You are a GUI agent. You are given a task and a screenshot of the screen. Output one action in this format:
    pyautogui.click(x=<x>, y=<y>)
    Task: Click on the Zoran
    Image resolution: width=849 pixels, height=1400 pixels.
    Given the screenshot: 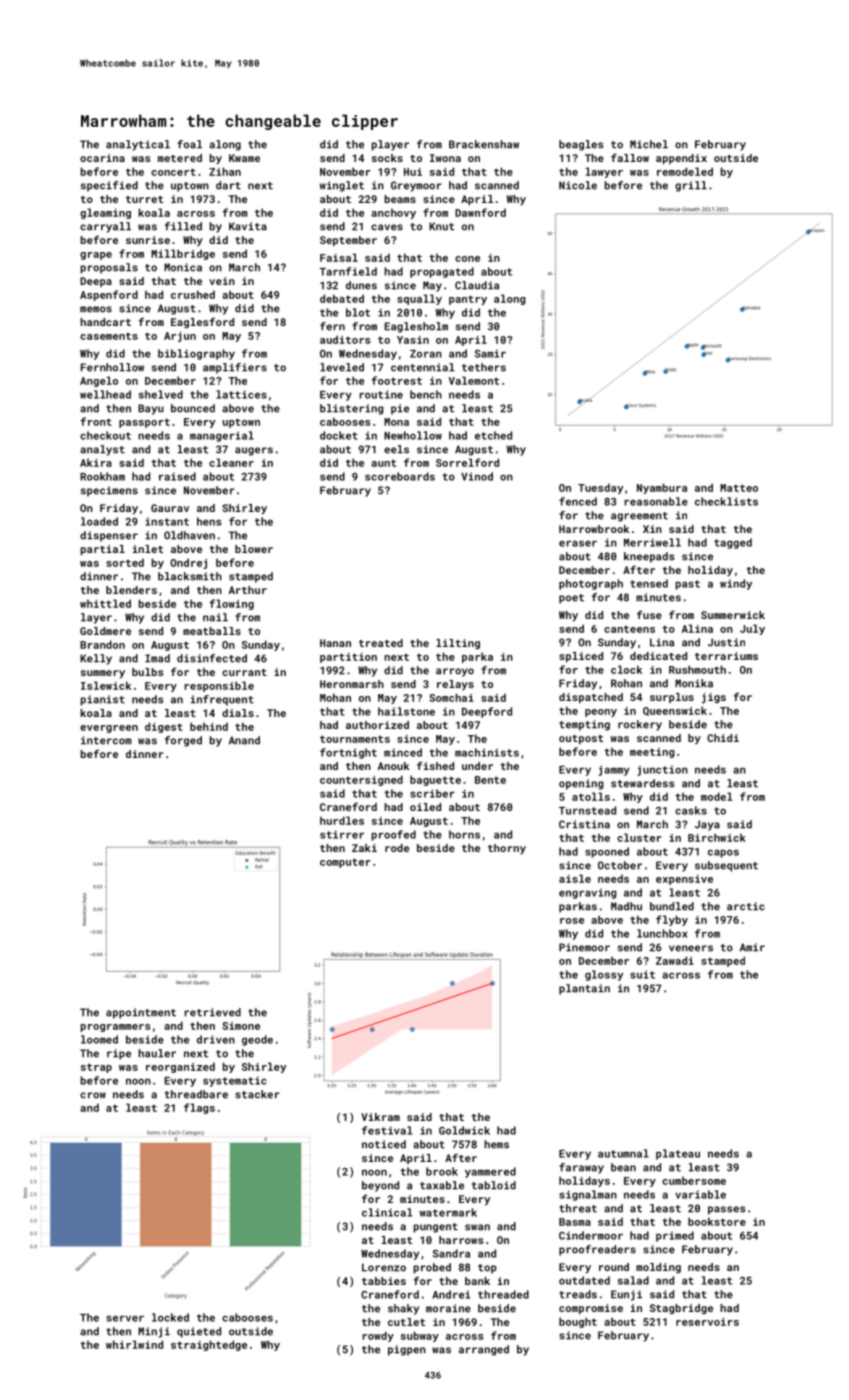 What is the action you would take?
    pyautogui.click(x=426, y=354)
